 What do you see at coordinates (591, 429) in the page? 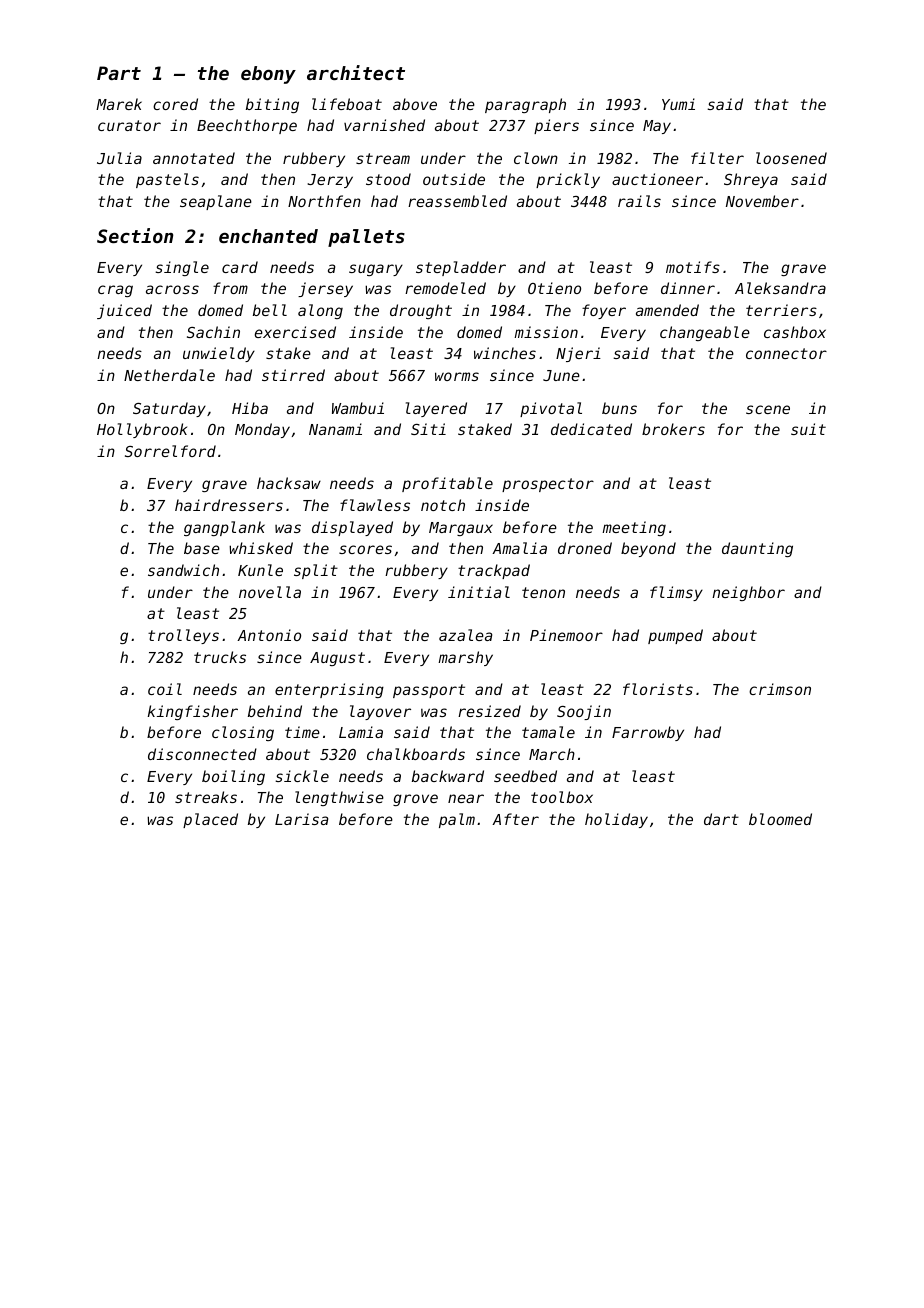
I see `dedicated` at bounding box center [591, 429].
